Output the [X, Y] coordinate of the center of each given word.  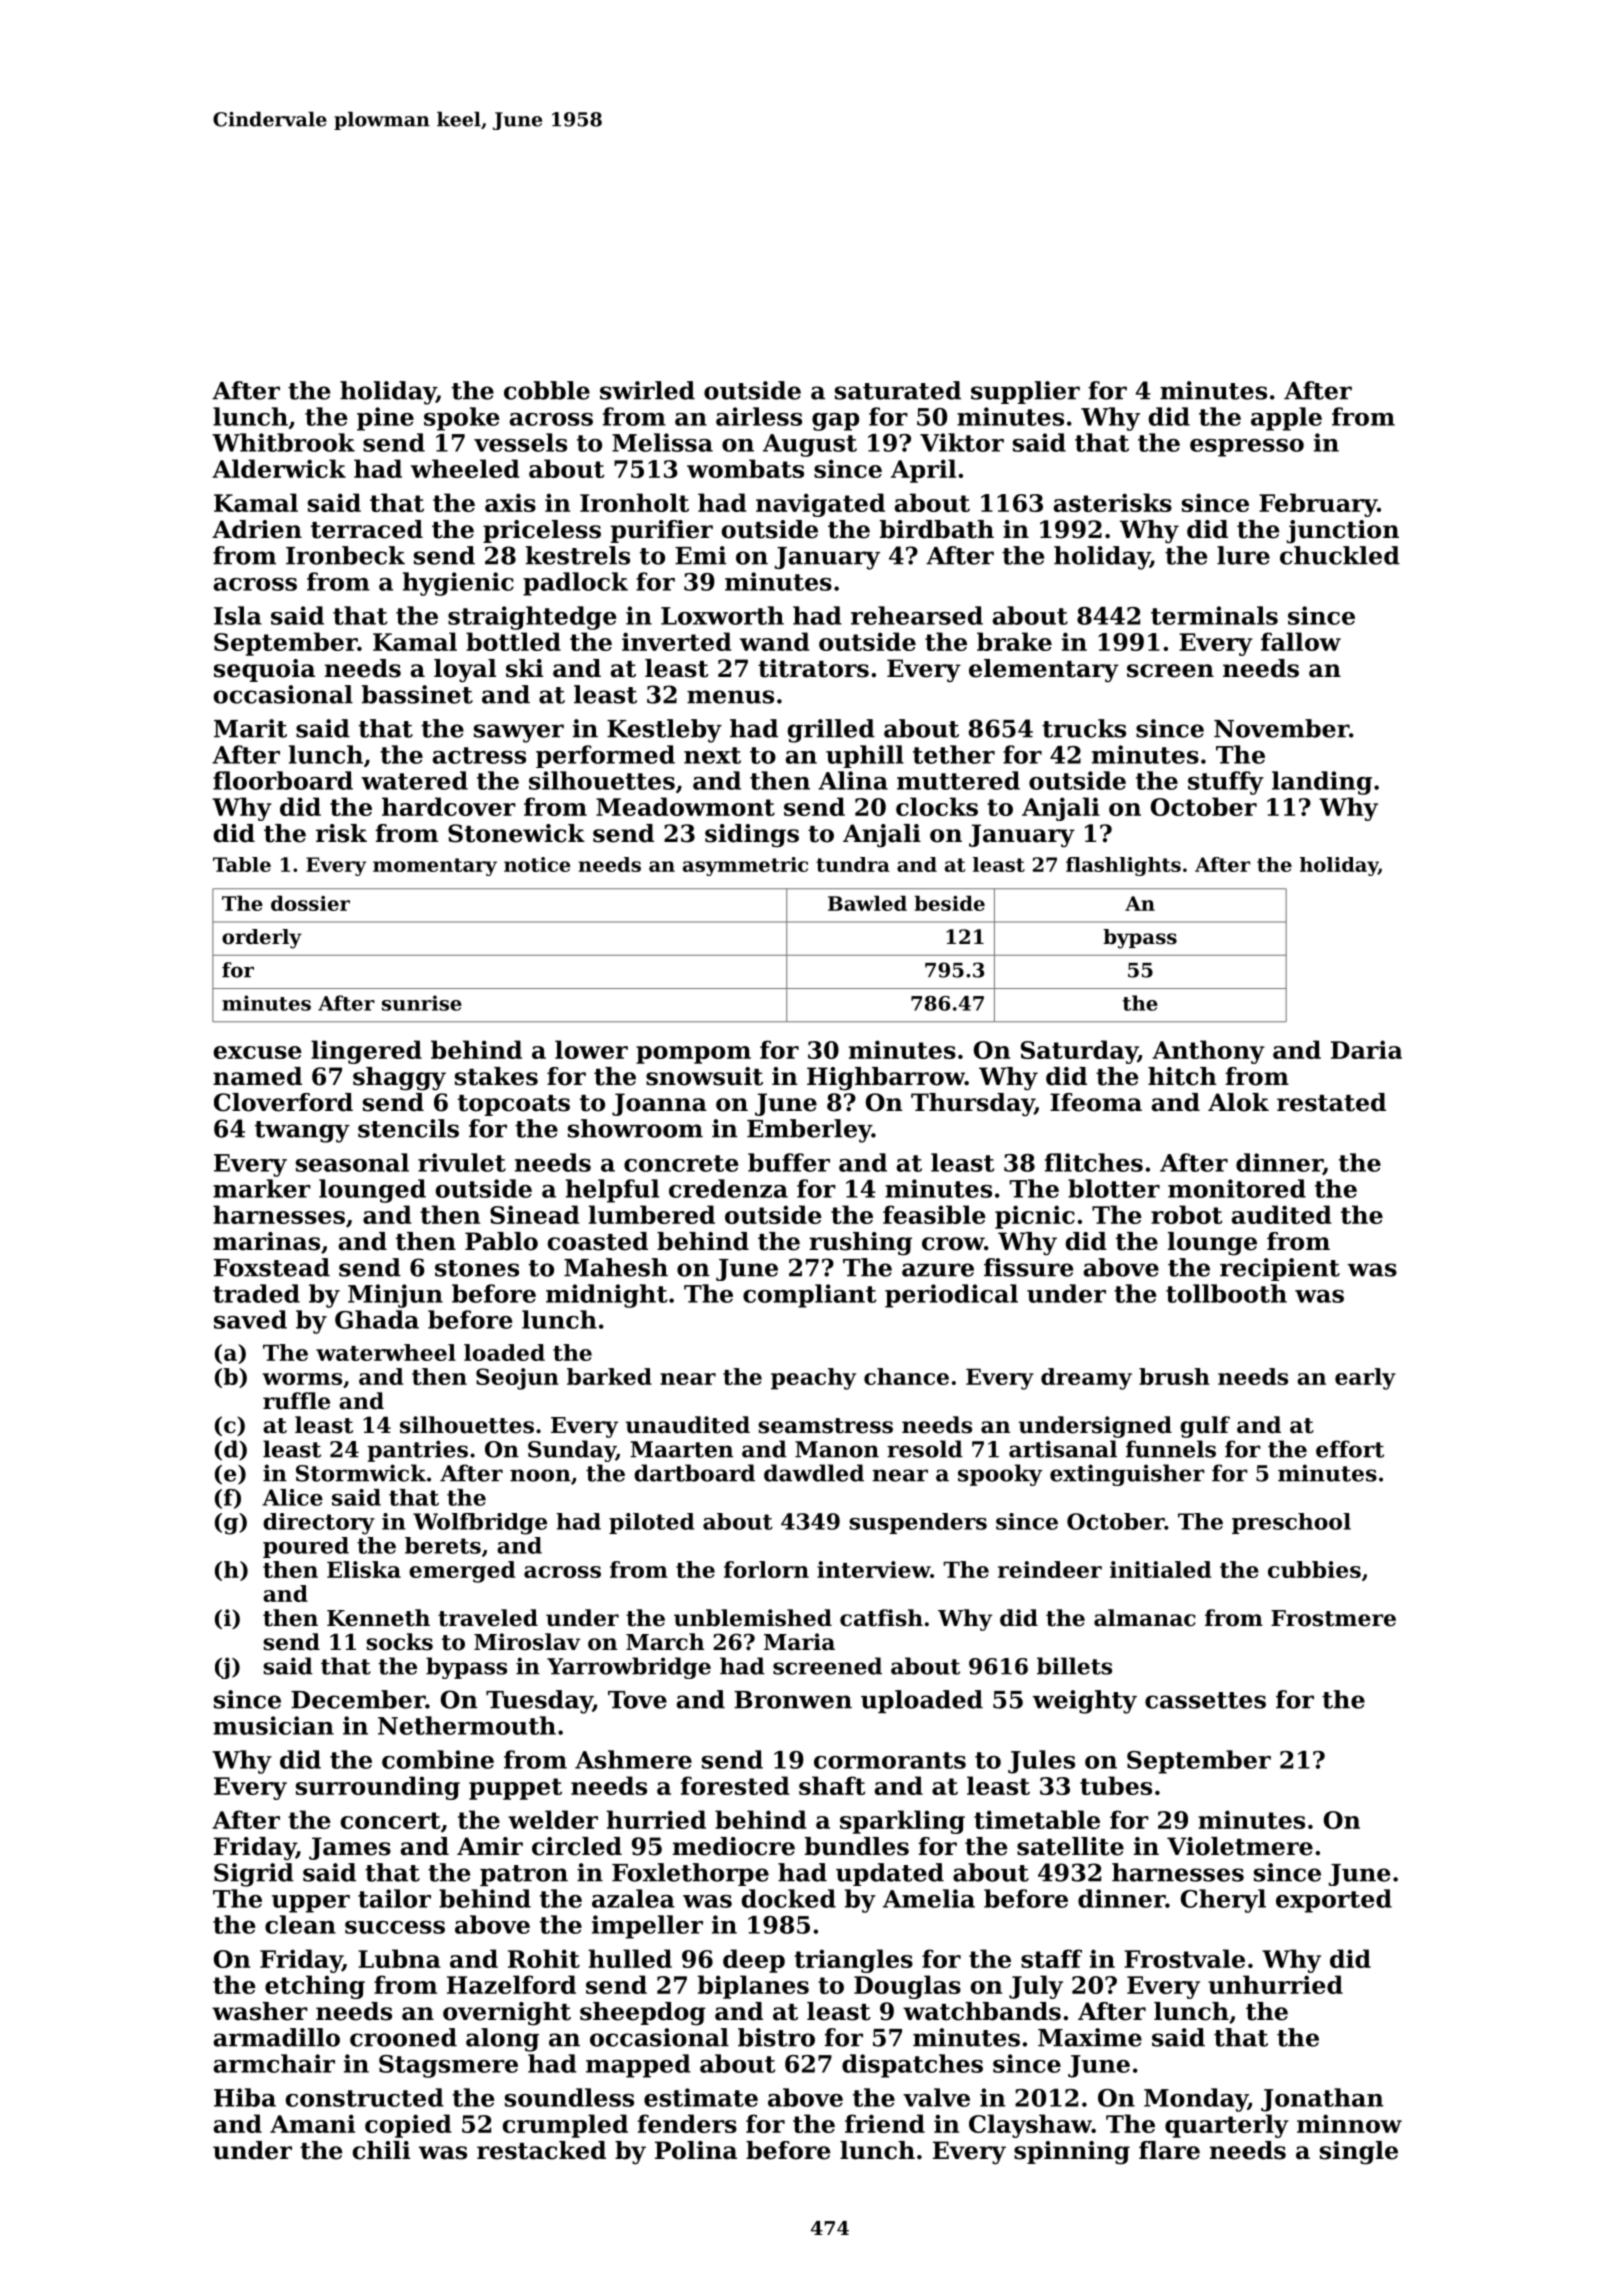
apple [1286, 419]
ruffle [296, 1401]
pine [385, 419]
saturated [898, 390]
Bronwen [793, 1700]
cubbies [1314, 1569]
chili [381, 2150]
